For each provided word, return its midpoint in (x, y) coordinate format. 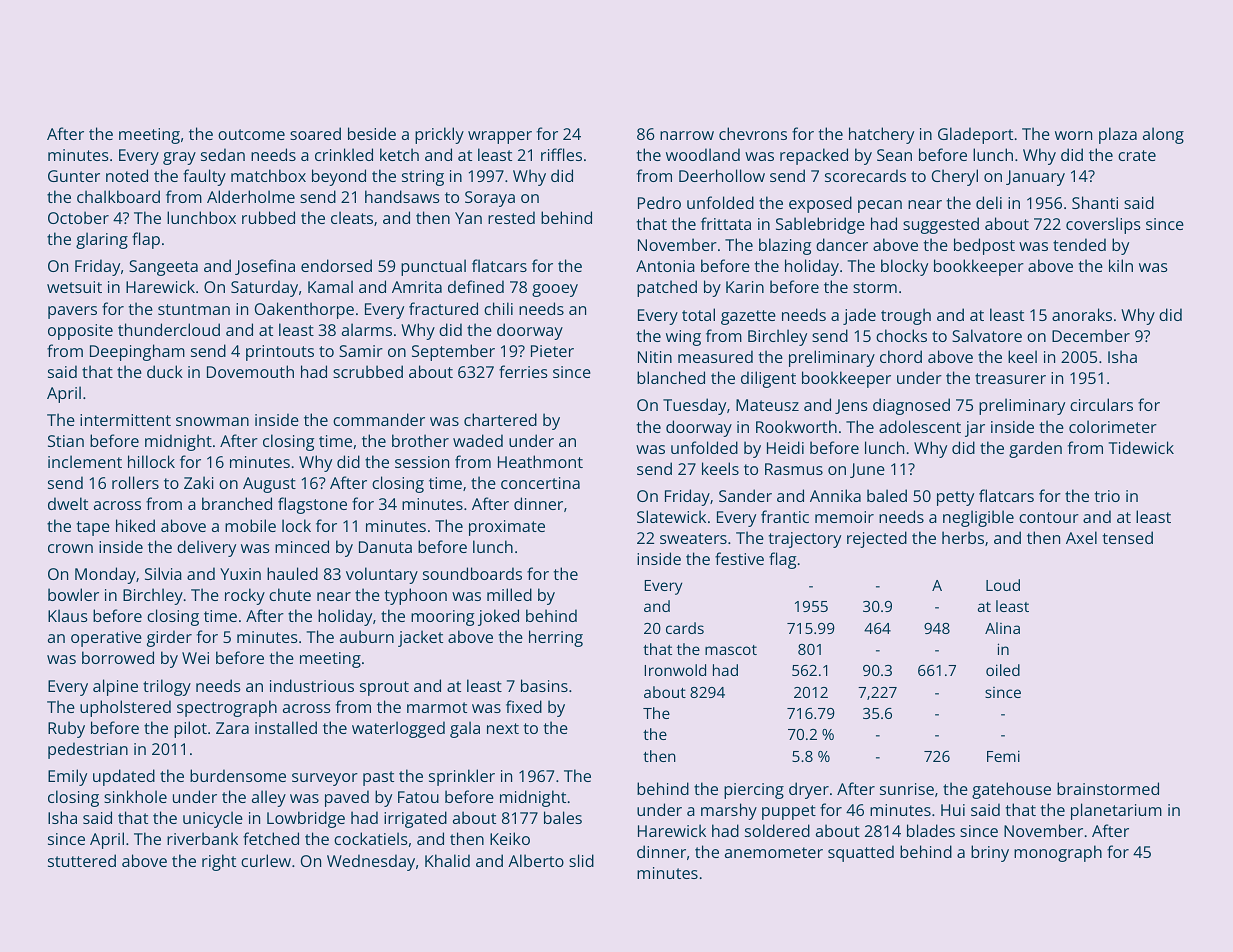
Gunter (74, 176)
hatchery (881, 135)
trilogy (167, 687)
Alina (1002, 628)
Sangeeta (163, 268)
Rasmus (794, 469)
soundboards (472, 573)
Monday (105, 575)
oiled (1003, 670)
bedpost (984, 246)
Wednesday (371, 862)
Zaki (198, 482)
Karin (745, 287)
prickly (439, 135)
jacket (420, 638)
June (867, 470)
